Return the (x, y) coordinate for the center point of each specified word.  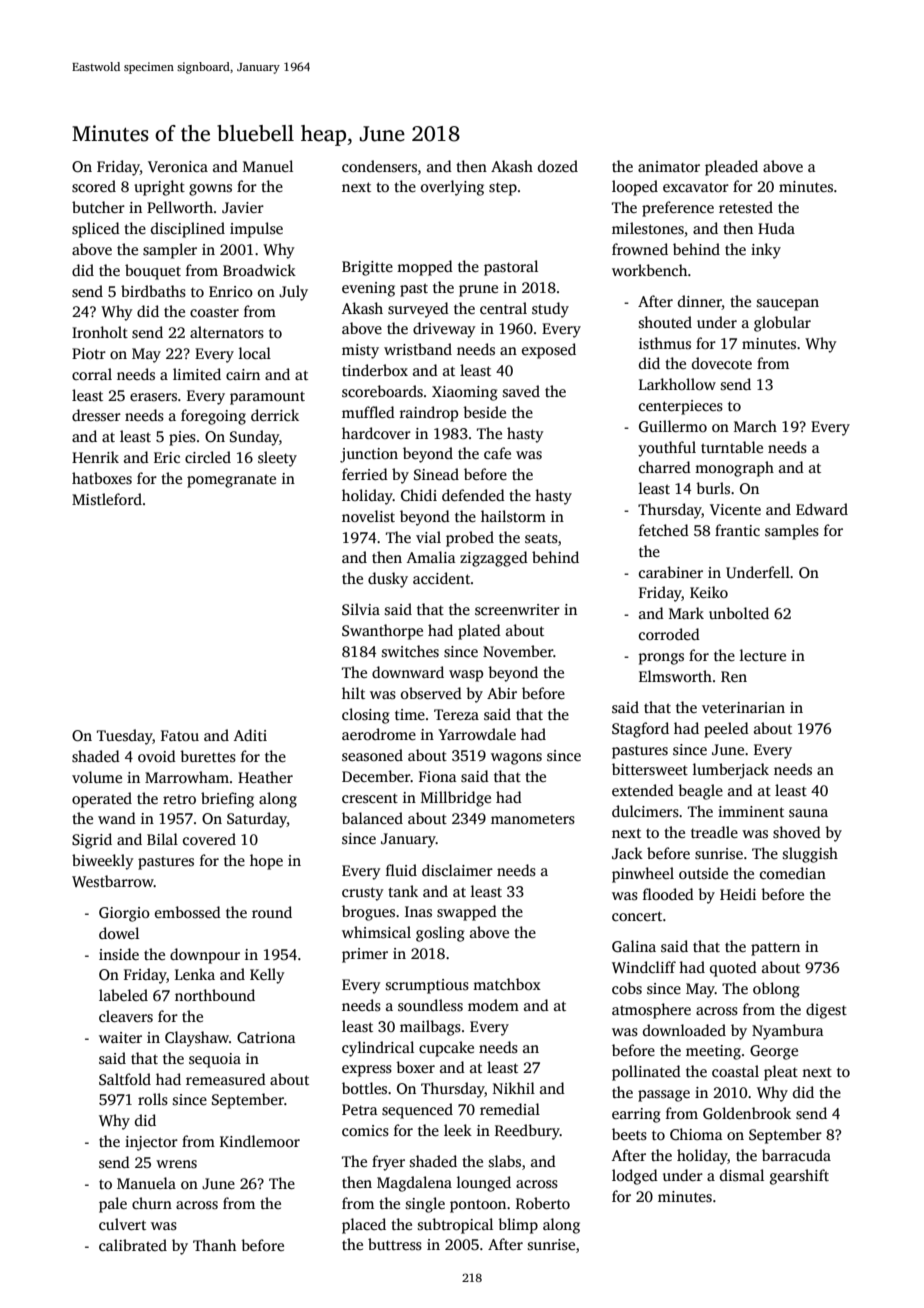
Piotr (89, 353)
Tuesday (125, 737)
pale (113, 1205)
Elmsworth (675, 676)
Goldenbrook (747, 1113)
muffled (368, 412)
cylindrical (378, 1049)
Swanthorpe (382, 632)
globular (782, 324)
